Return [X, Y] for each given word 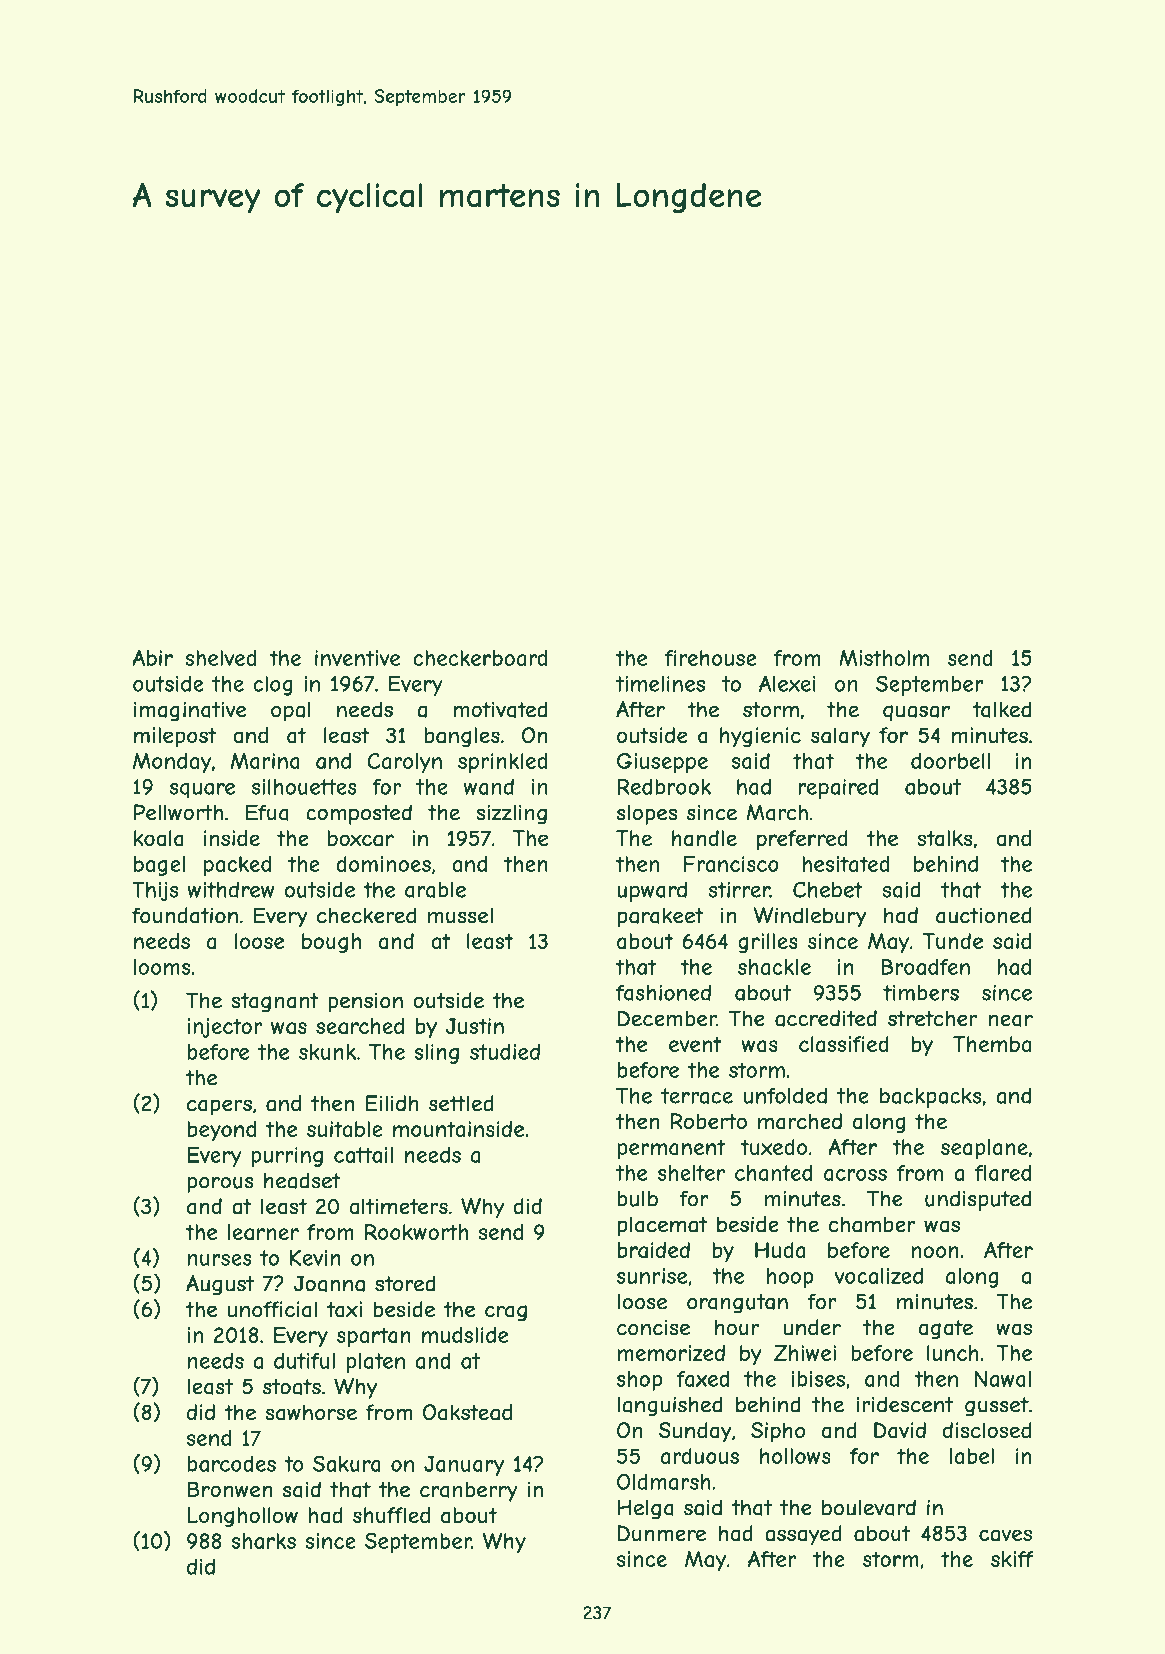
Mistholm [884, 658]
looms [162, 967]
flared [1003, 1173]
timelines [660, 684]
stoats [292, 1387]
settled [461, 1103]
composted [359, 814]
